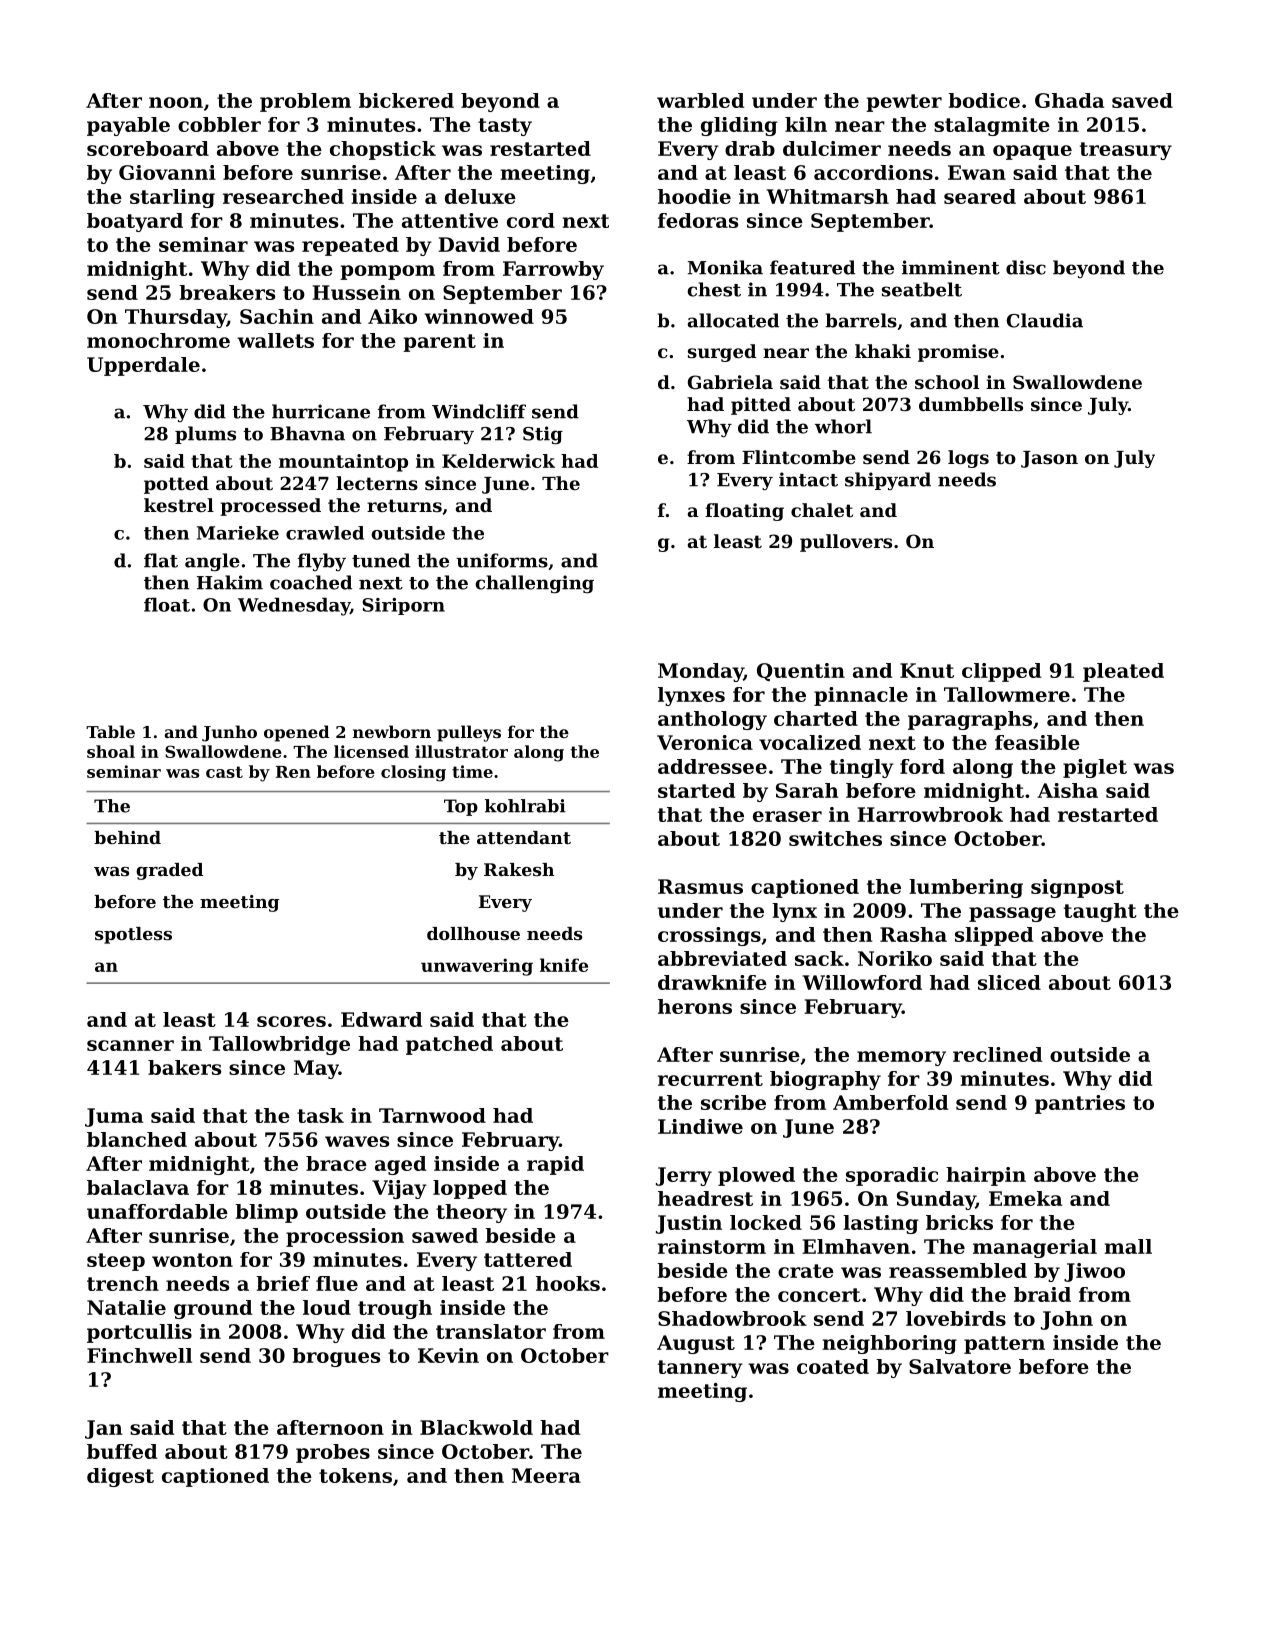 This screenshot has height=1640, width=1267. What do you see at coordinates (725, 267) in the screenshot?
I see `Monika` at bounding box center [725, 267].
